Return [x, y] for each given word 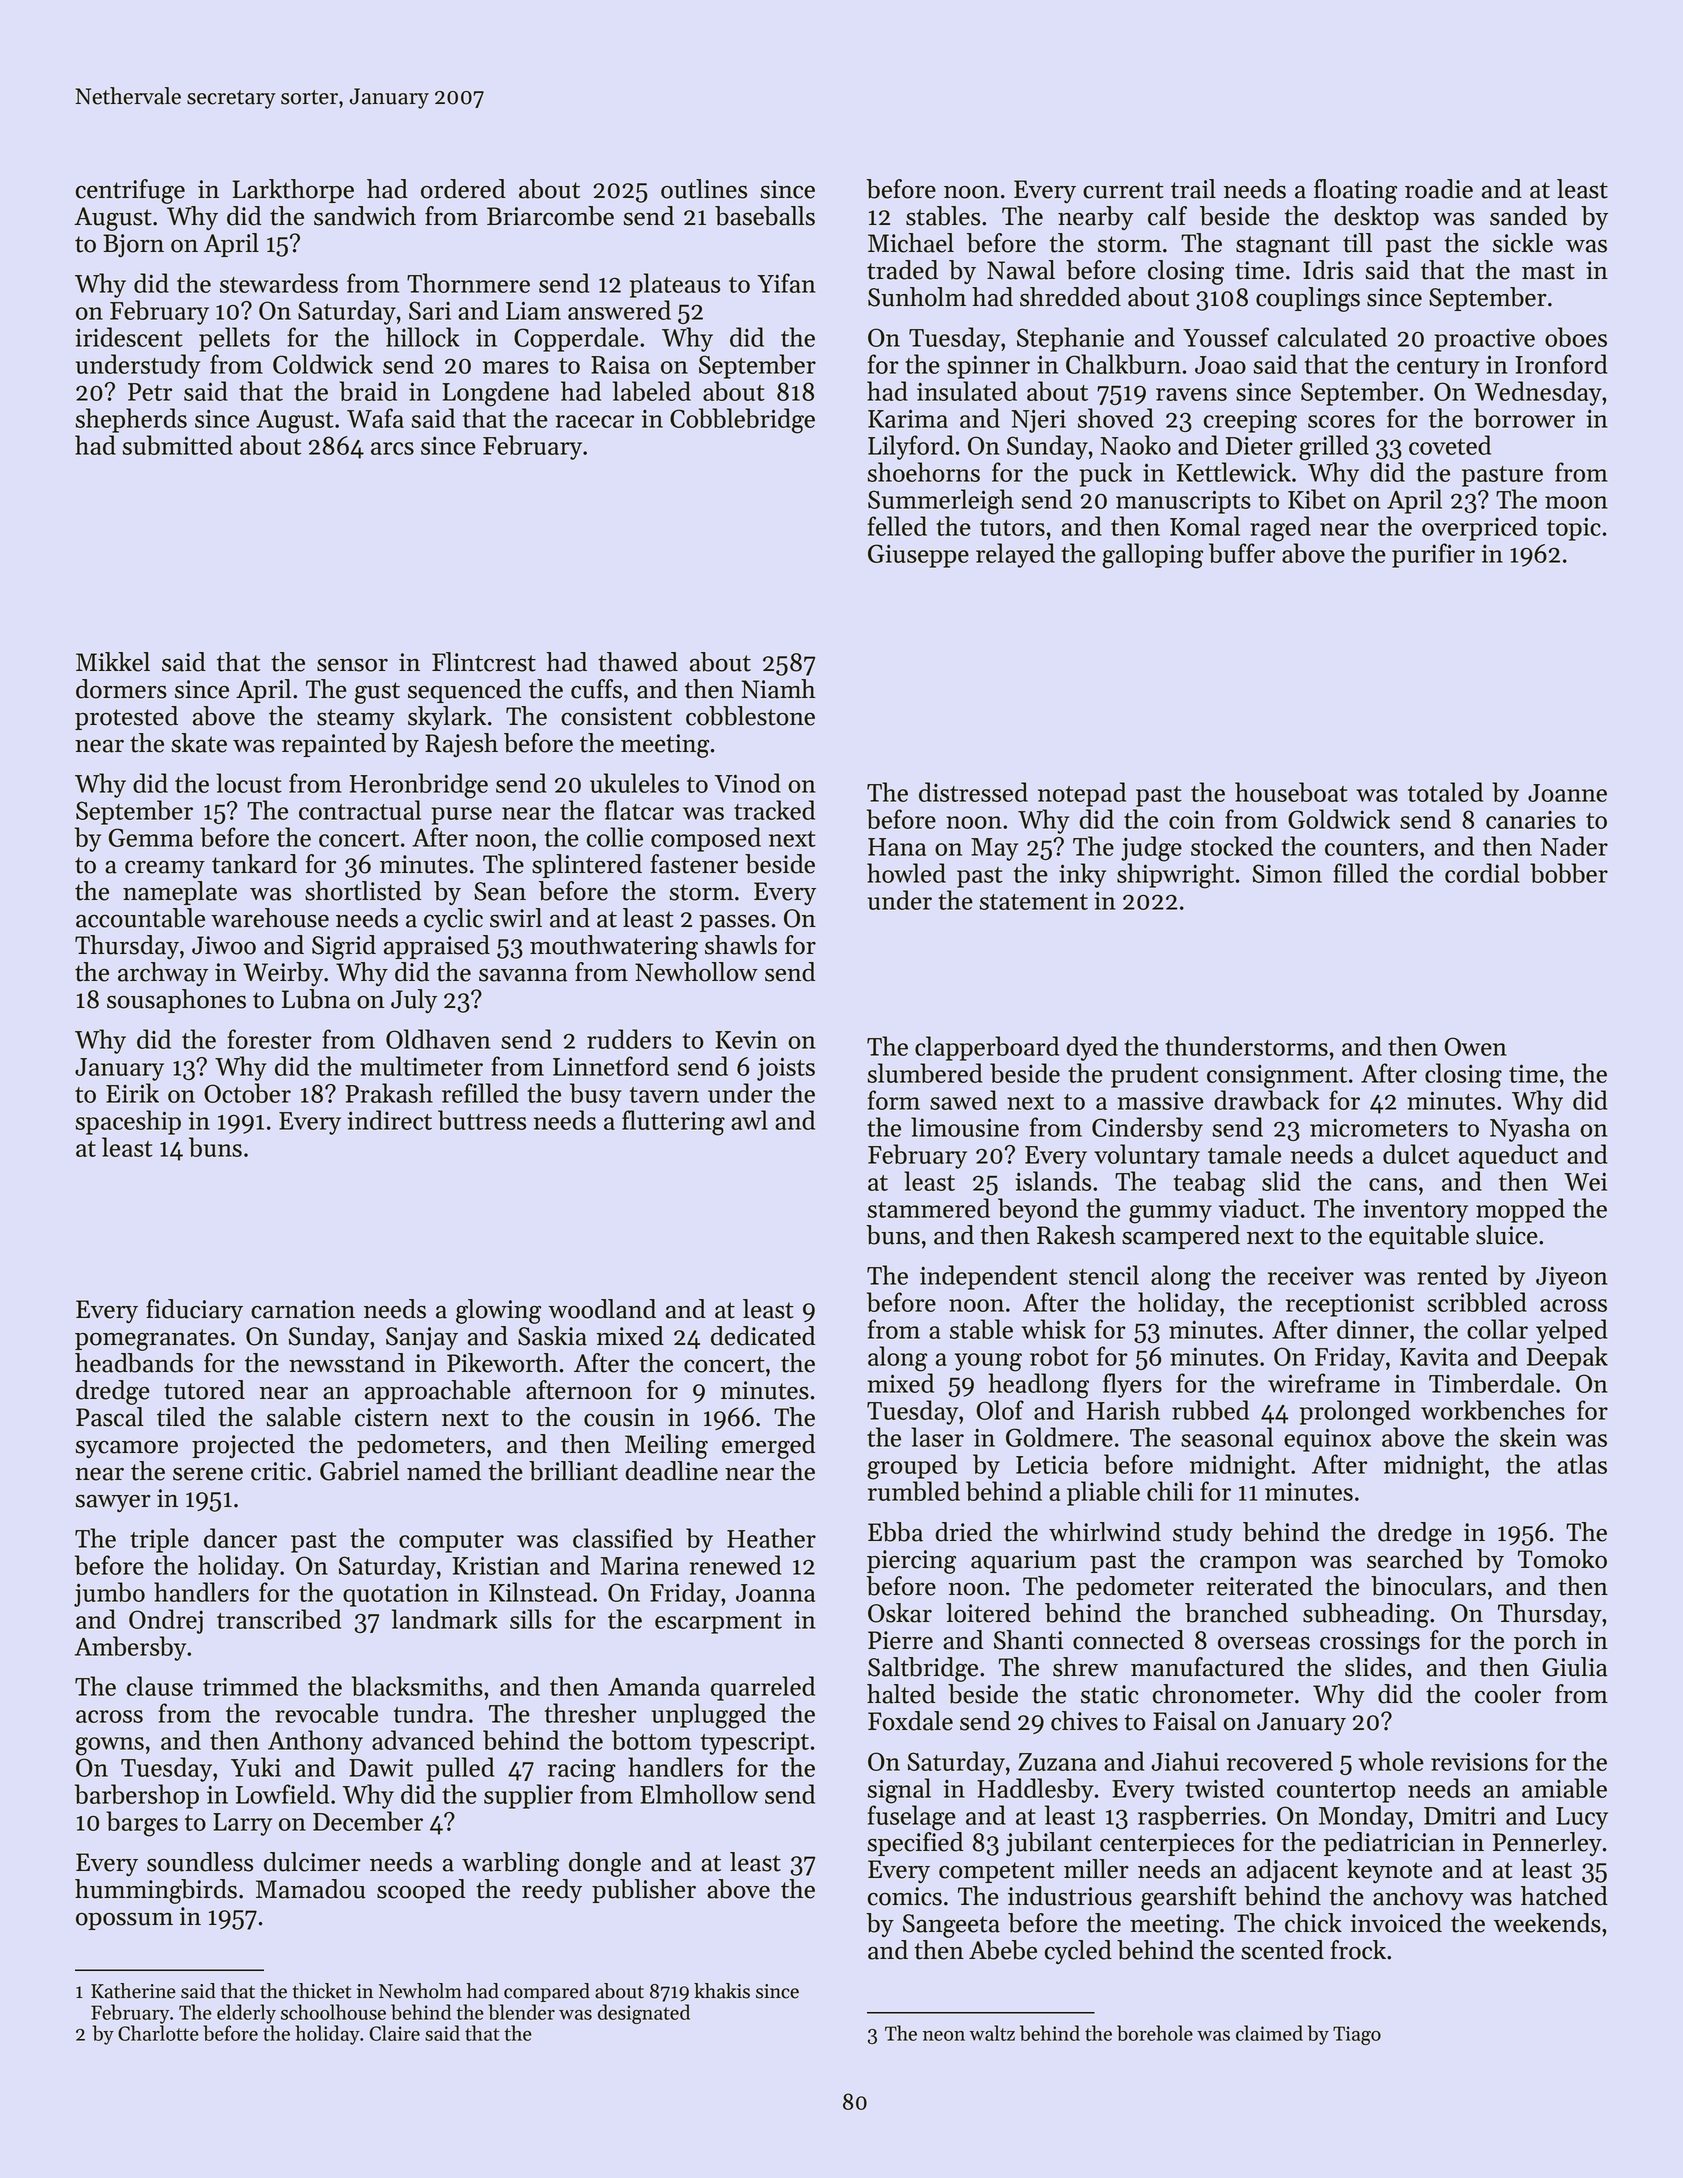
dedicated [763, 1336]
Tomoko [1562, 1559]
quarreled [763, 1688]
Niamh [778, 689]
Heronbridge [418, 786]
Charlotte [158, 2033]
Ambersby [130, 1648]
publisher [644, 1891]
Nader [1574, 846]
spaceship [128, 1122]
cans [1393, 1184]
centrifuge [130, 191]
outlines [704, 189]
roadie [1439, 189]
